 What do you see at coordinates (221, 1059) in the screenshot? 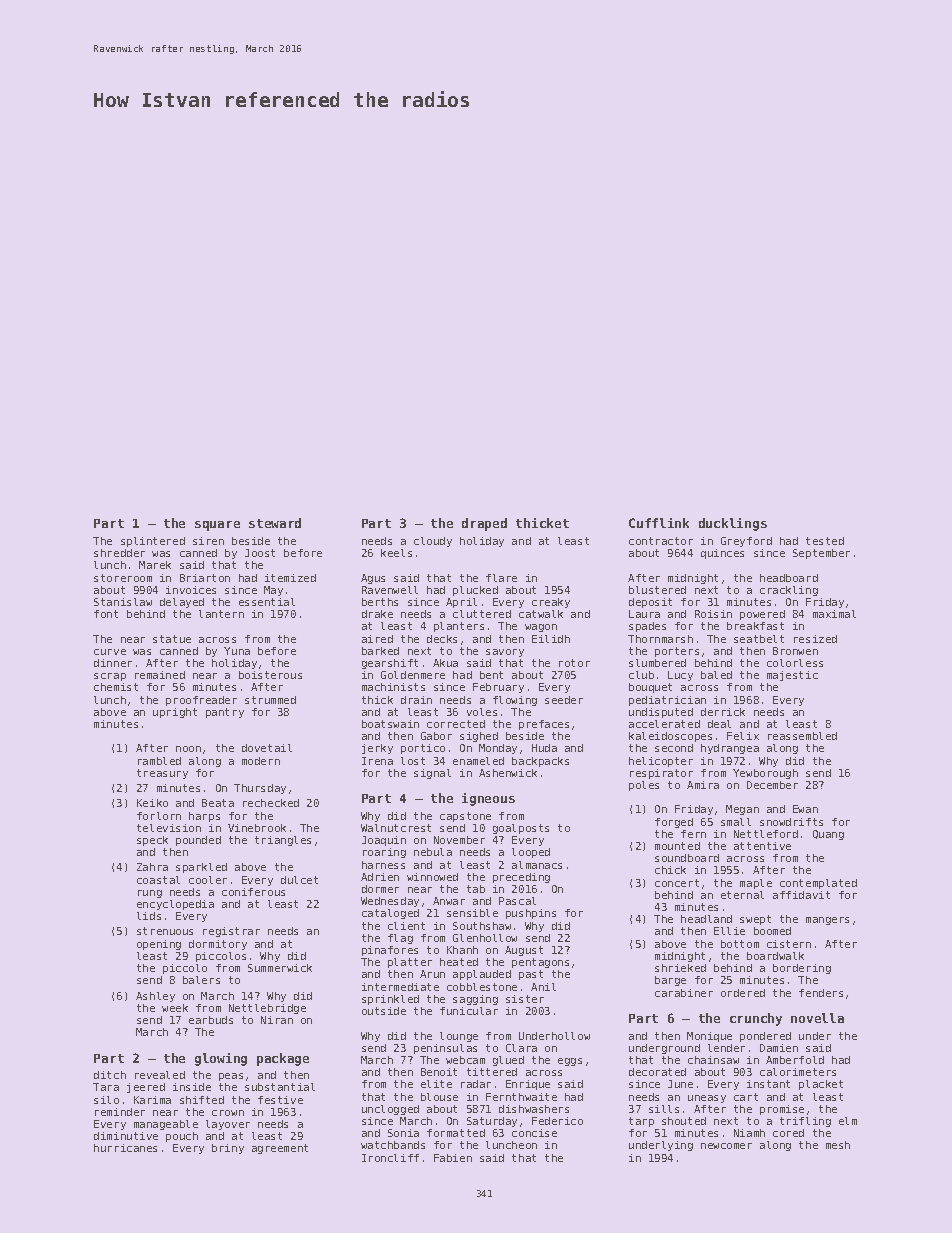
I see `glowing` at bounding box center [221, 1059].
